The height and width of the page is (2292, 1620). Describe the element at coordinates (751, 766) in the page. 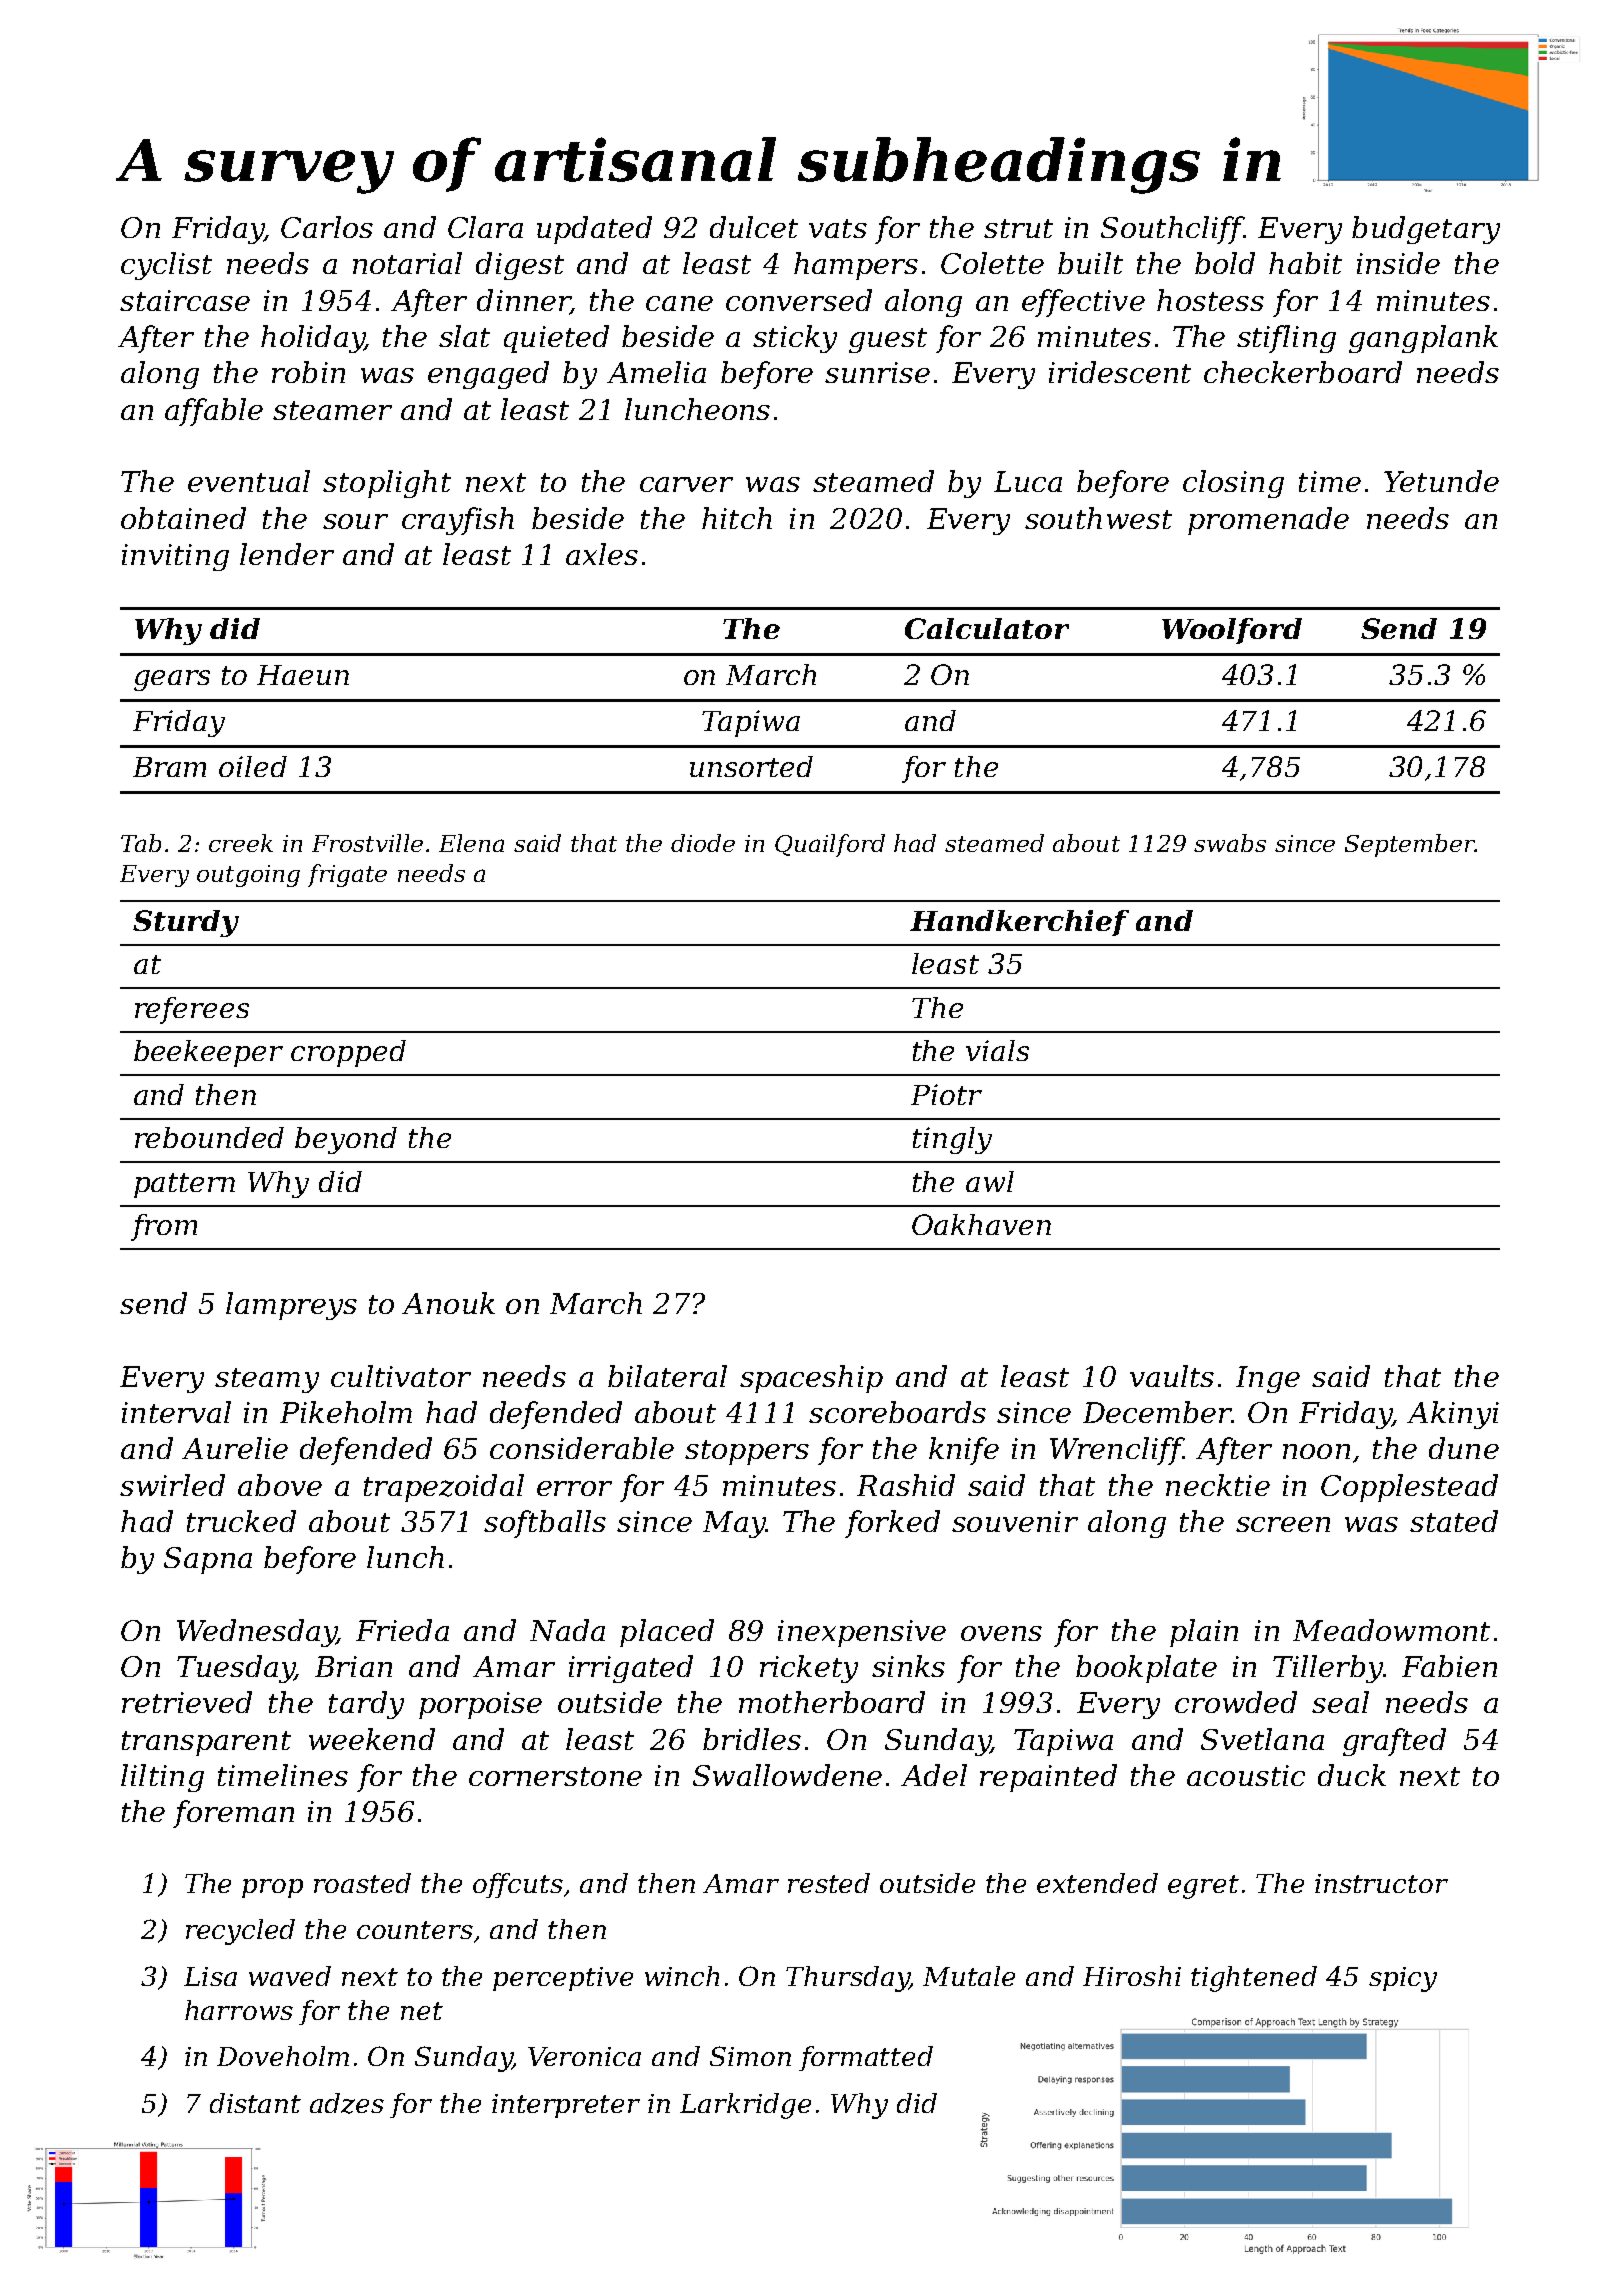

I see `unsorted` at that location.
